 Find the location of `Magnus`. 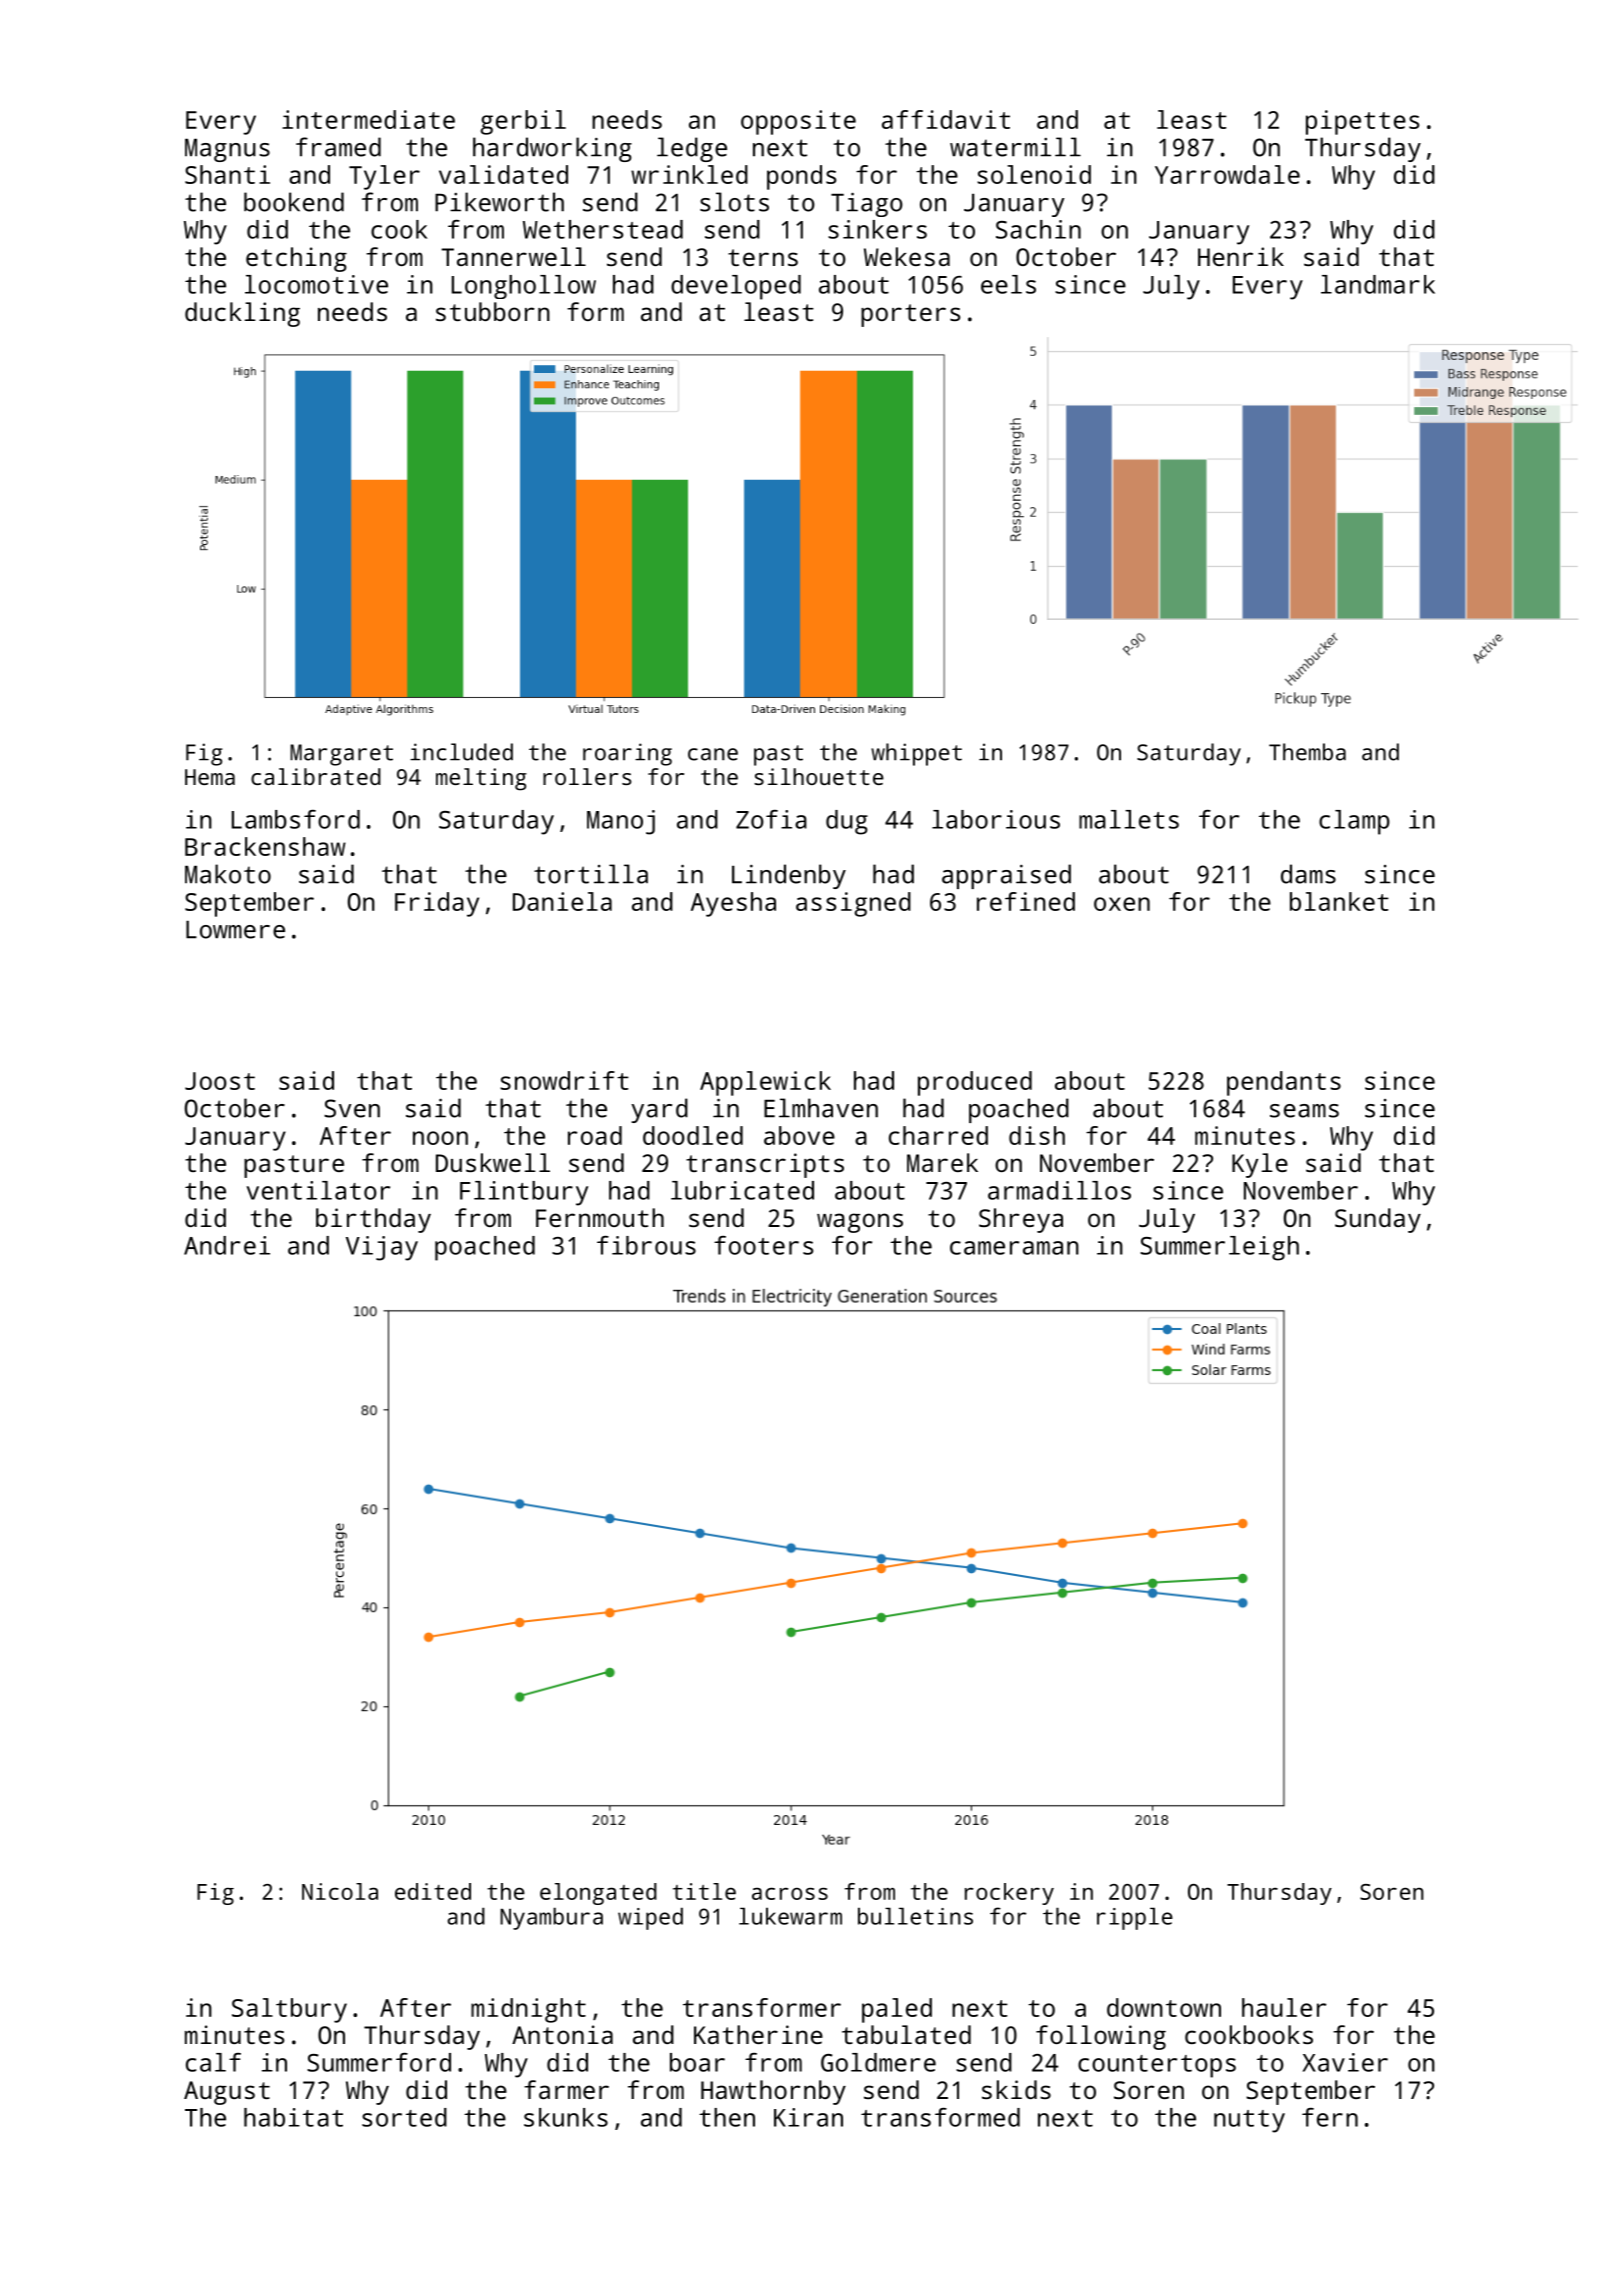

Magnus is located at coordinates (227, 150).
